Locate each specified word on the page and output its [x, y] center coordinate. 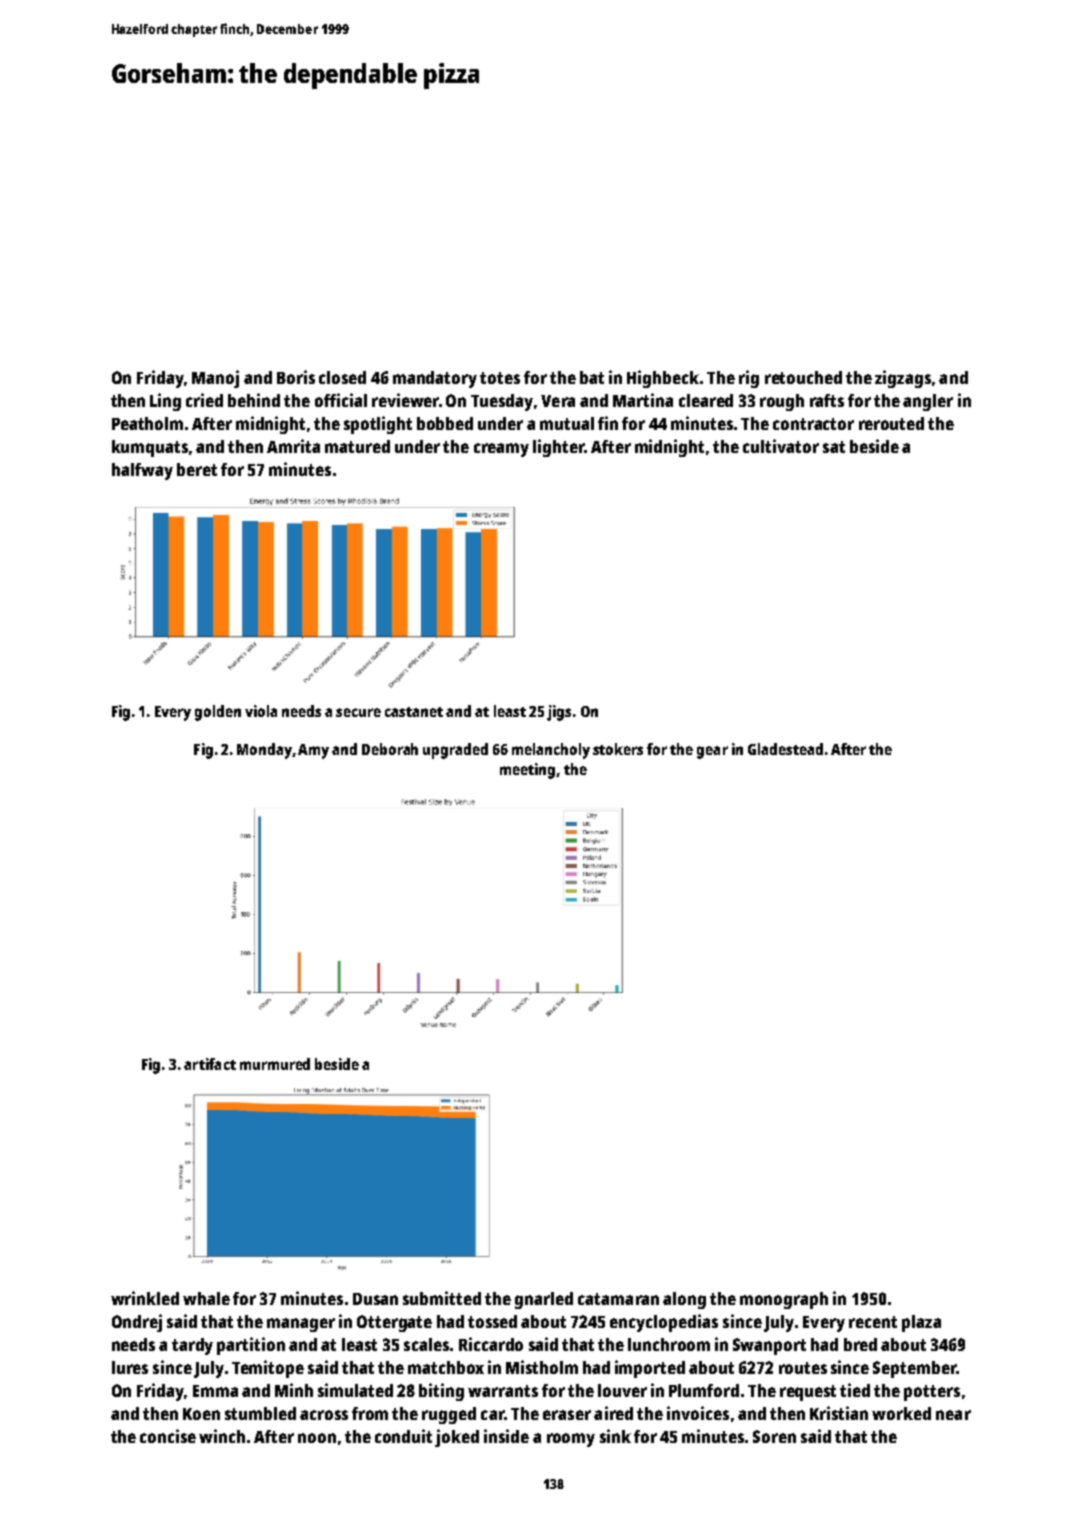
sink [615, 1436]
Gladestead [785, 749]
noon [317, 1438]
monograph [784, 1300]
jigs [559, 713]
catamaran [618, 1299]
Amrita [293, 446]
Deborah [390, 749]
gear [712, 752]
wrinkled [145, 1298]
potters [932, 1393]
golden [218, 713]
